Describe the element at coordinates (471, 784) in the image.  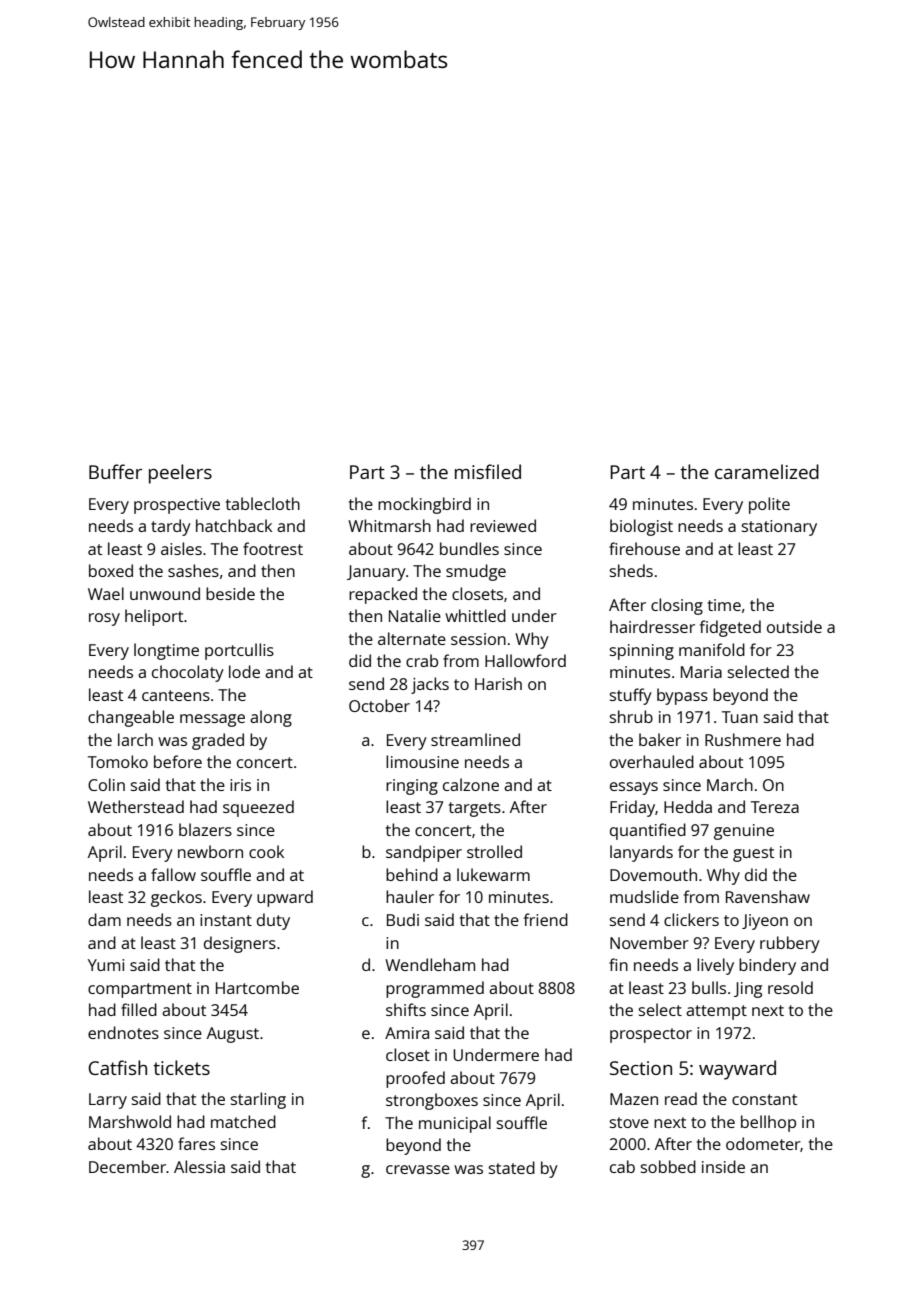
I see `calzone` at that location.
